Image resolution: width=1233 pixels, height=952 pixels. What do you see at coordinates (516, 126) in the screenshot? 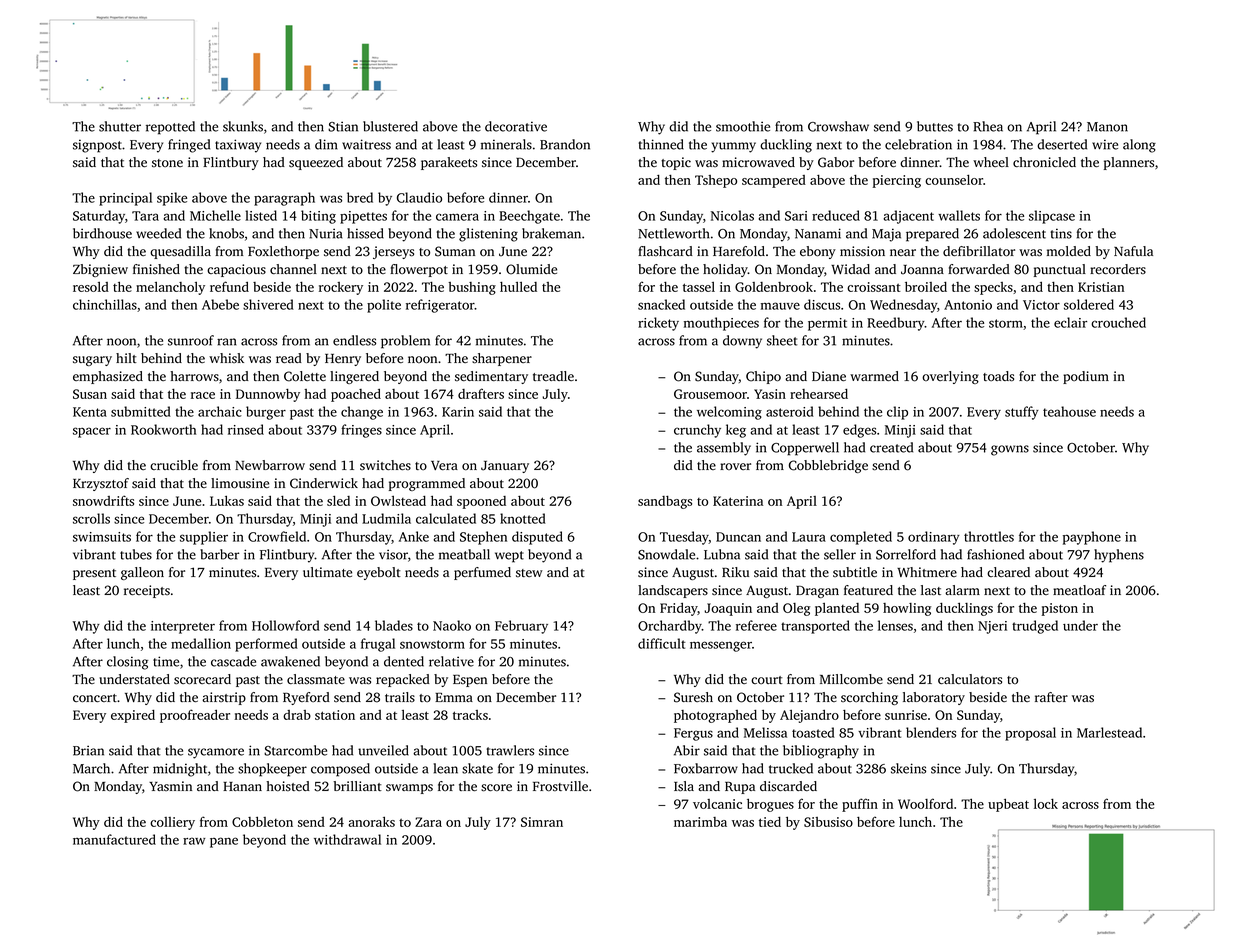
I see `decorative` at bounding box center [516, 126].
